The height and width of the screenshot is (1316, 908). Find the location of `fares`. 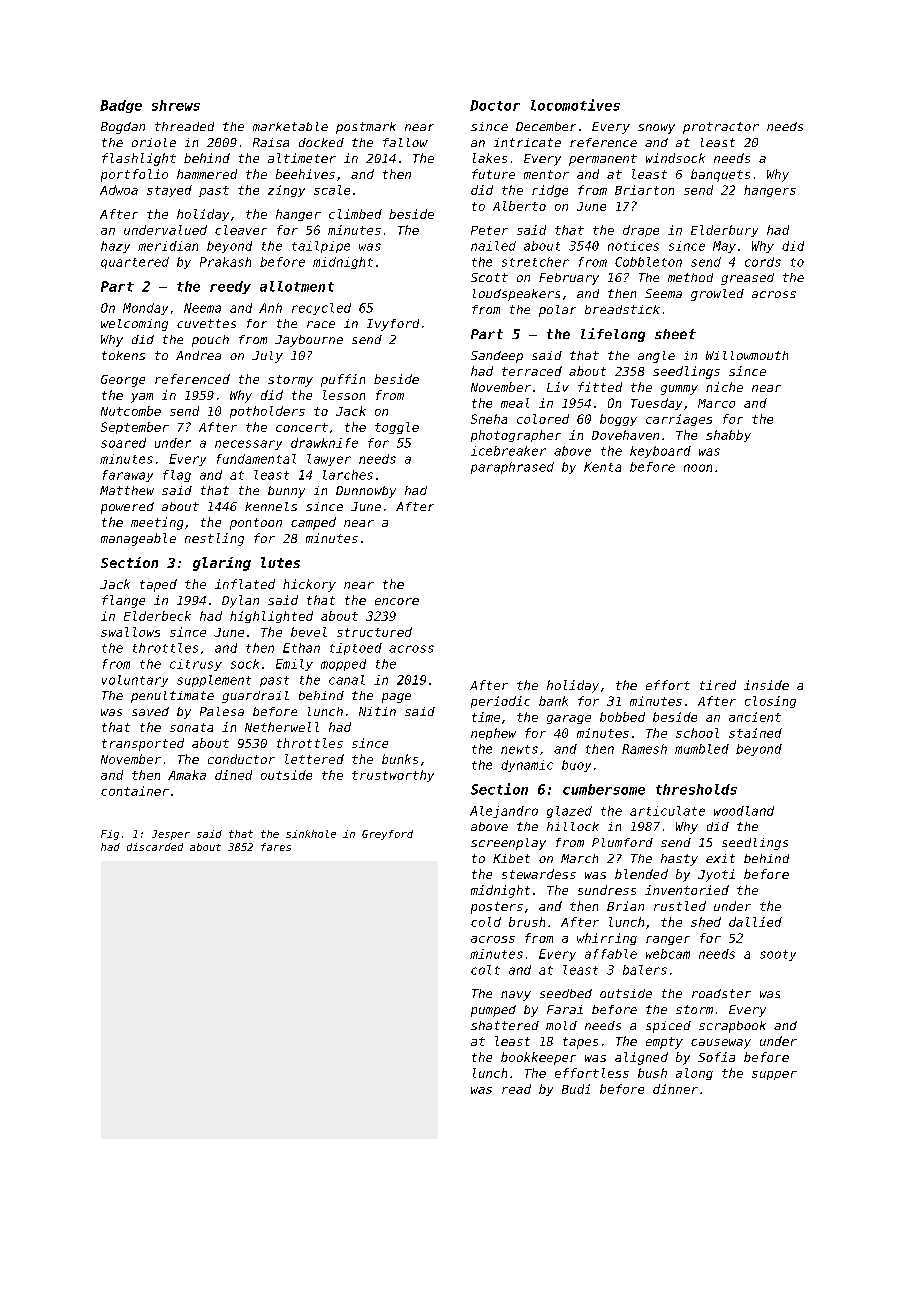

fares is located at coordinates (276, 847).
